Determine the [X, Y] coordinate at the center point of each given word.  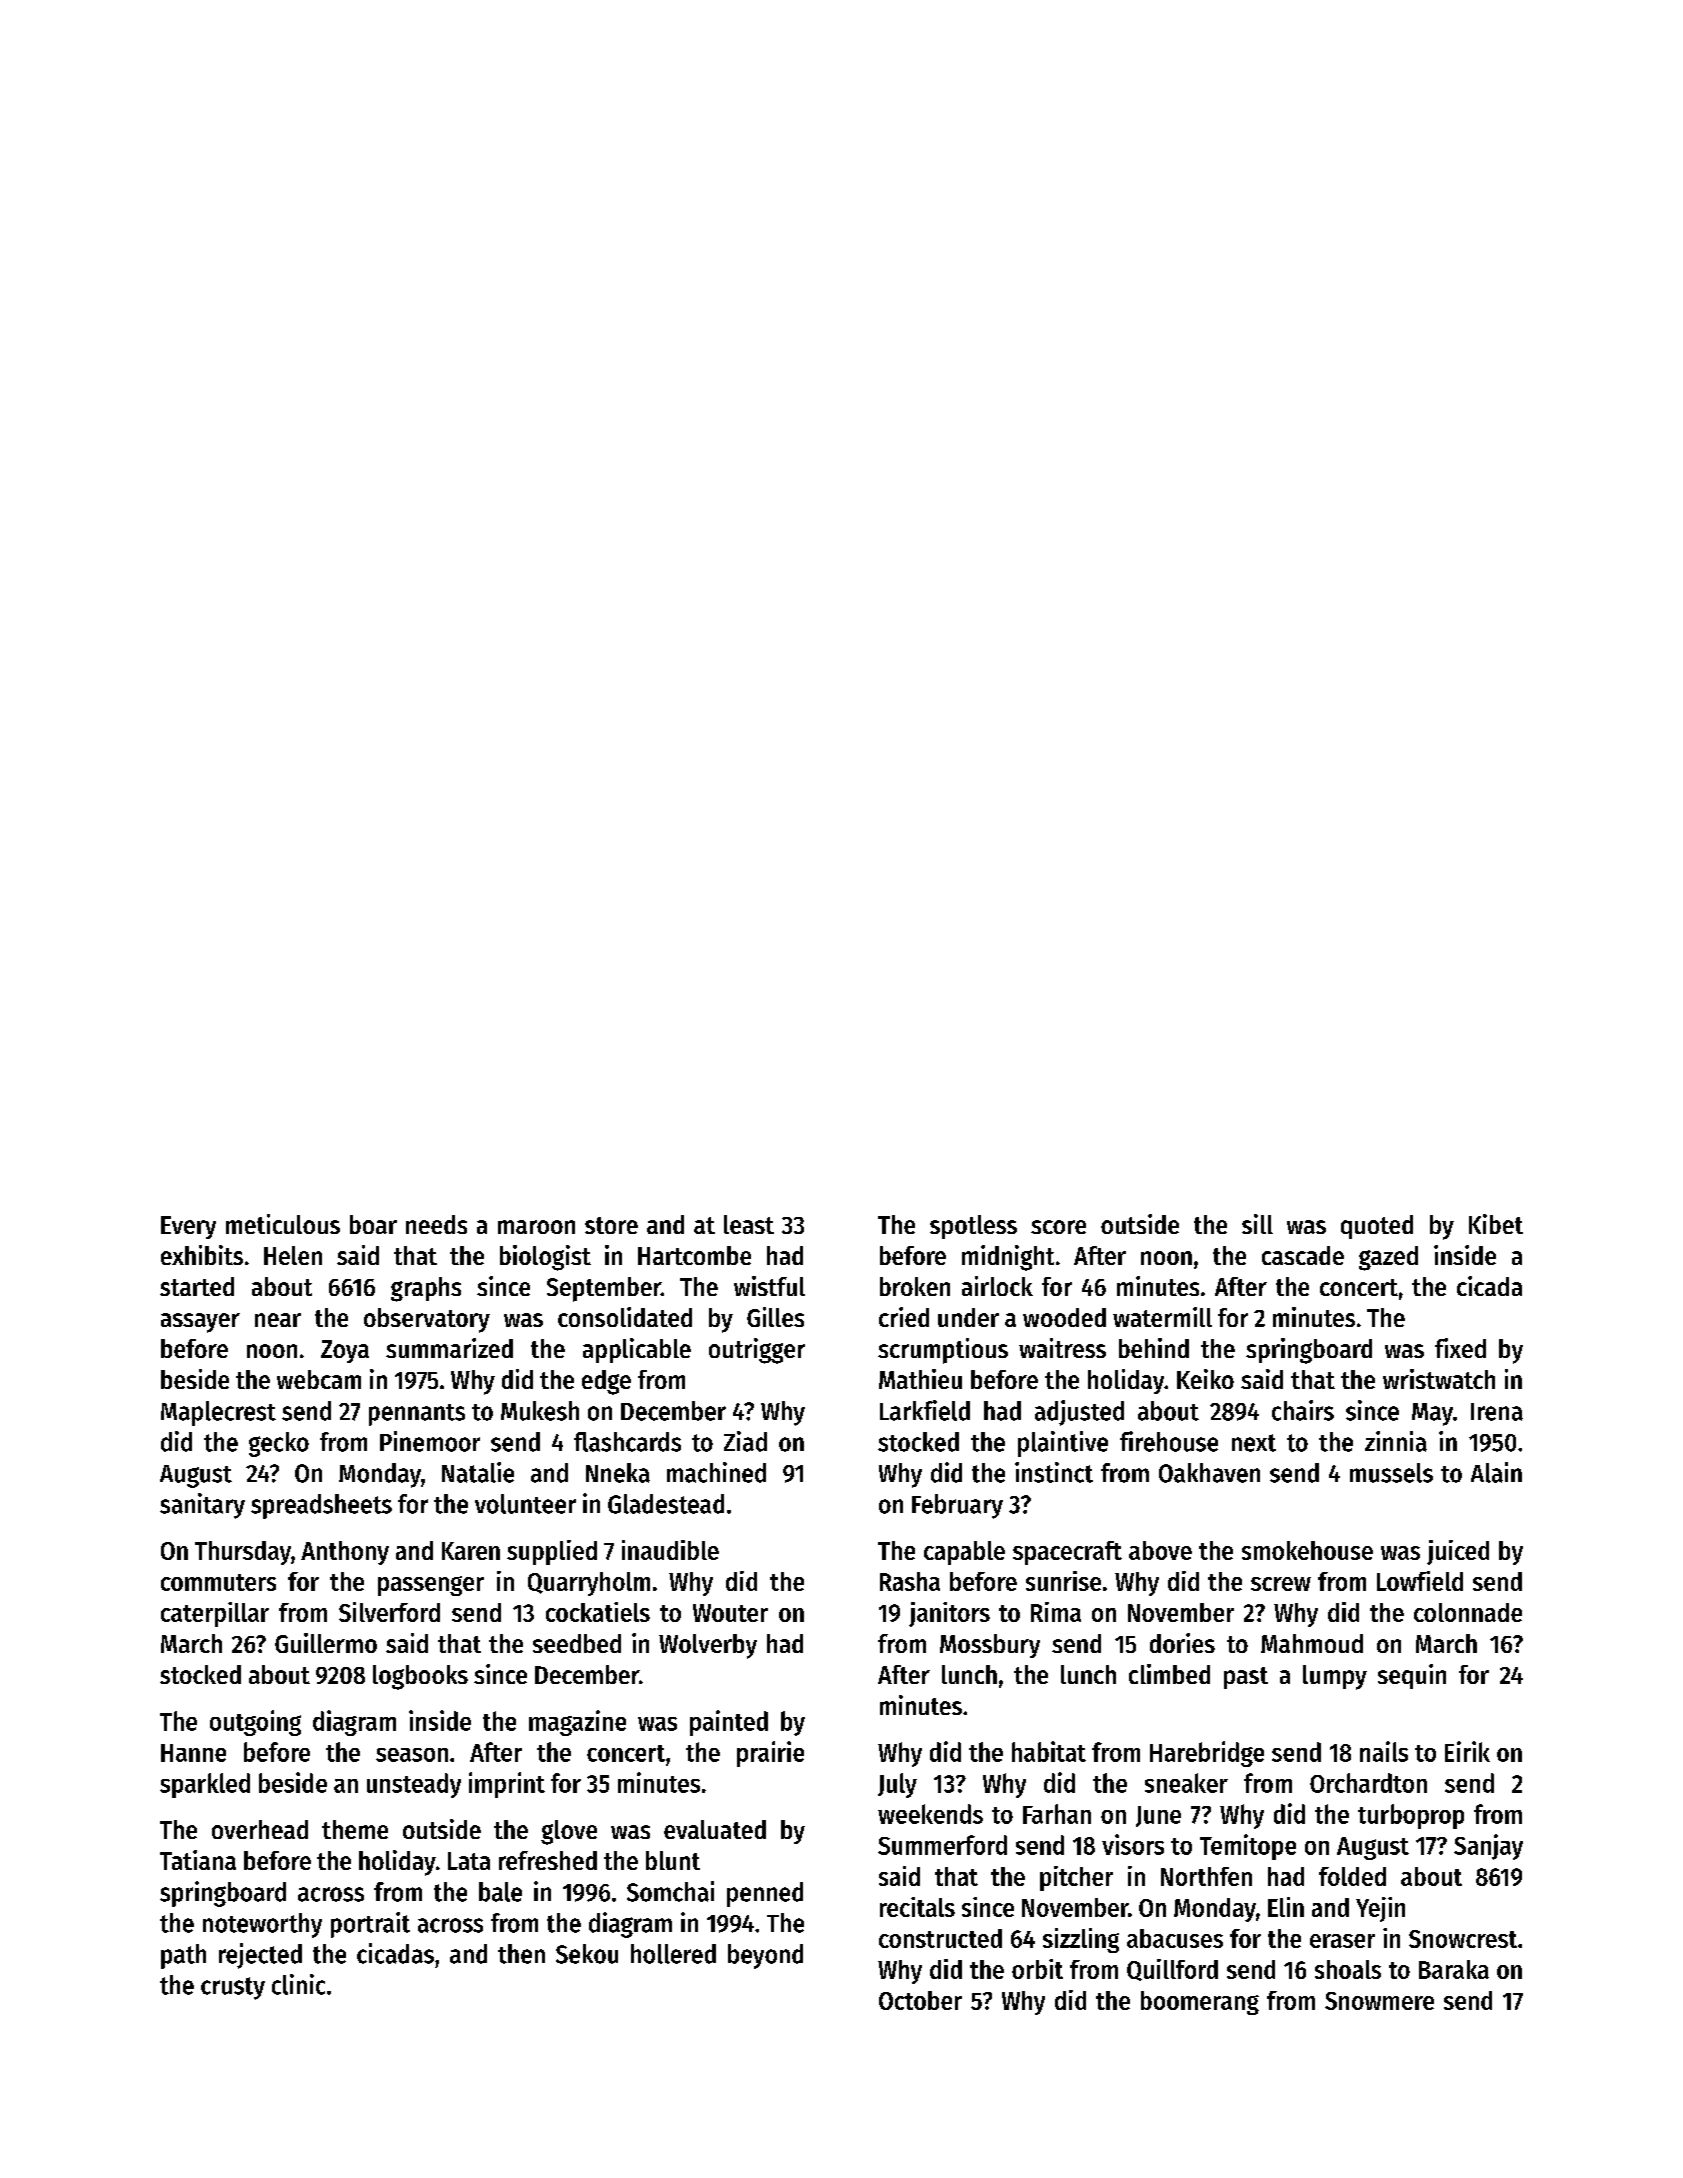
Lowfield [1420, 1581]
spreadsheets [321, 1506]
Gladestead [666, 1504]
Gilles [775, 1317]
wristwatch [1439, 1379]
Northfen [1206, 1876]
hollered [673, 1954]
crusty [233, 1988]
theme [355, 1829]
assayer [200, 1323]
